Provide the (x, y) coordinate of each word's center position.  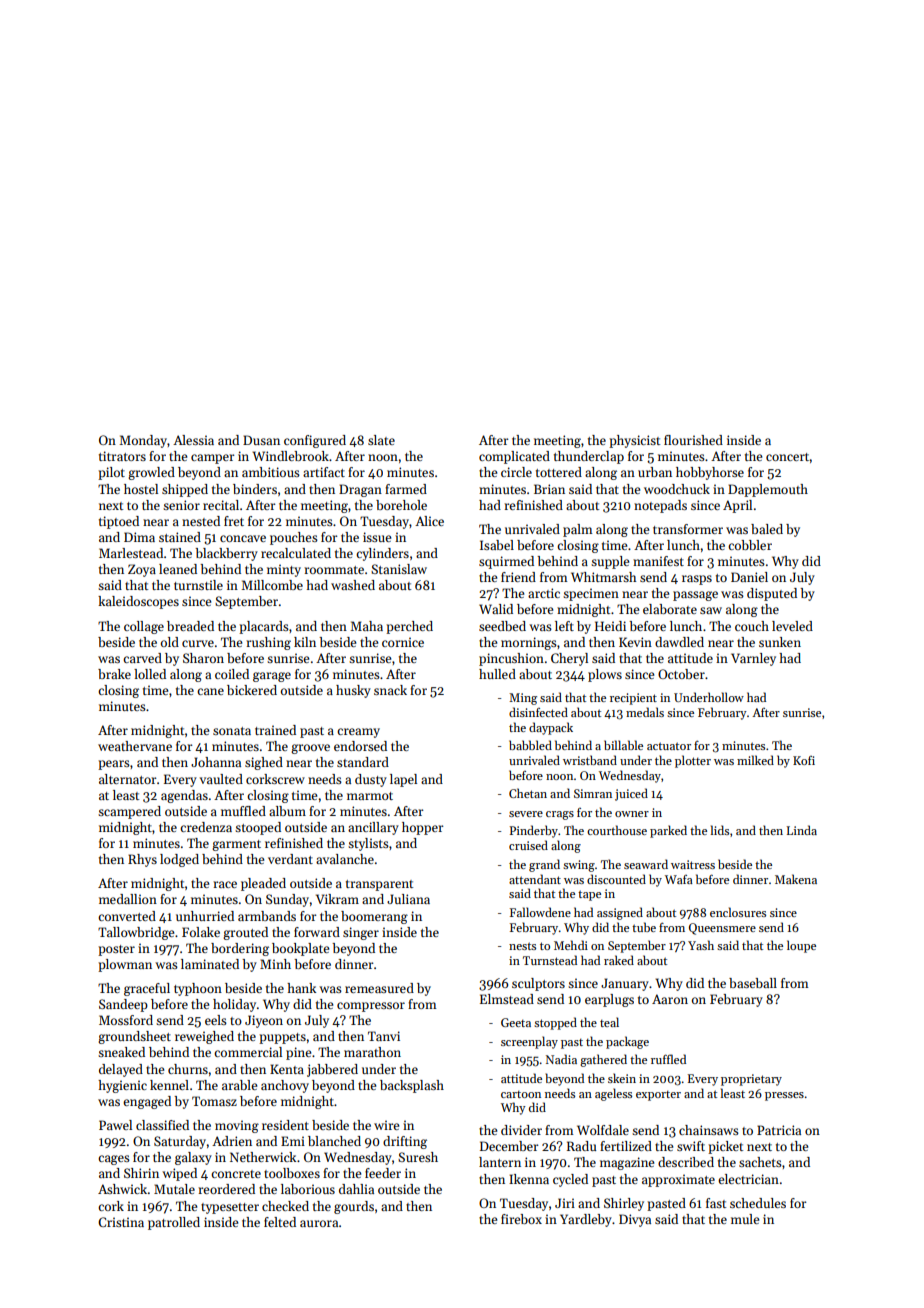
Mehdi (571, 945)
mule (745, 1219)
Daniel (749, 577)
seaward (646, 864)
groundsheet (134, 1037)
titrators (122, 456)
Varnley (753, 659)
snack (390, 690)
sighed (264, 763)
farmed (406, 489)
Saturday (180, 1142)
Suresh (418, 1157)
